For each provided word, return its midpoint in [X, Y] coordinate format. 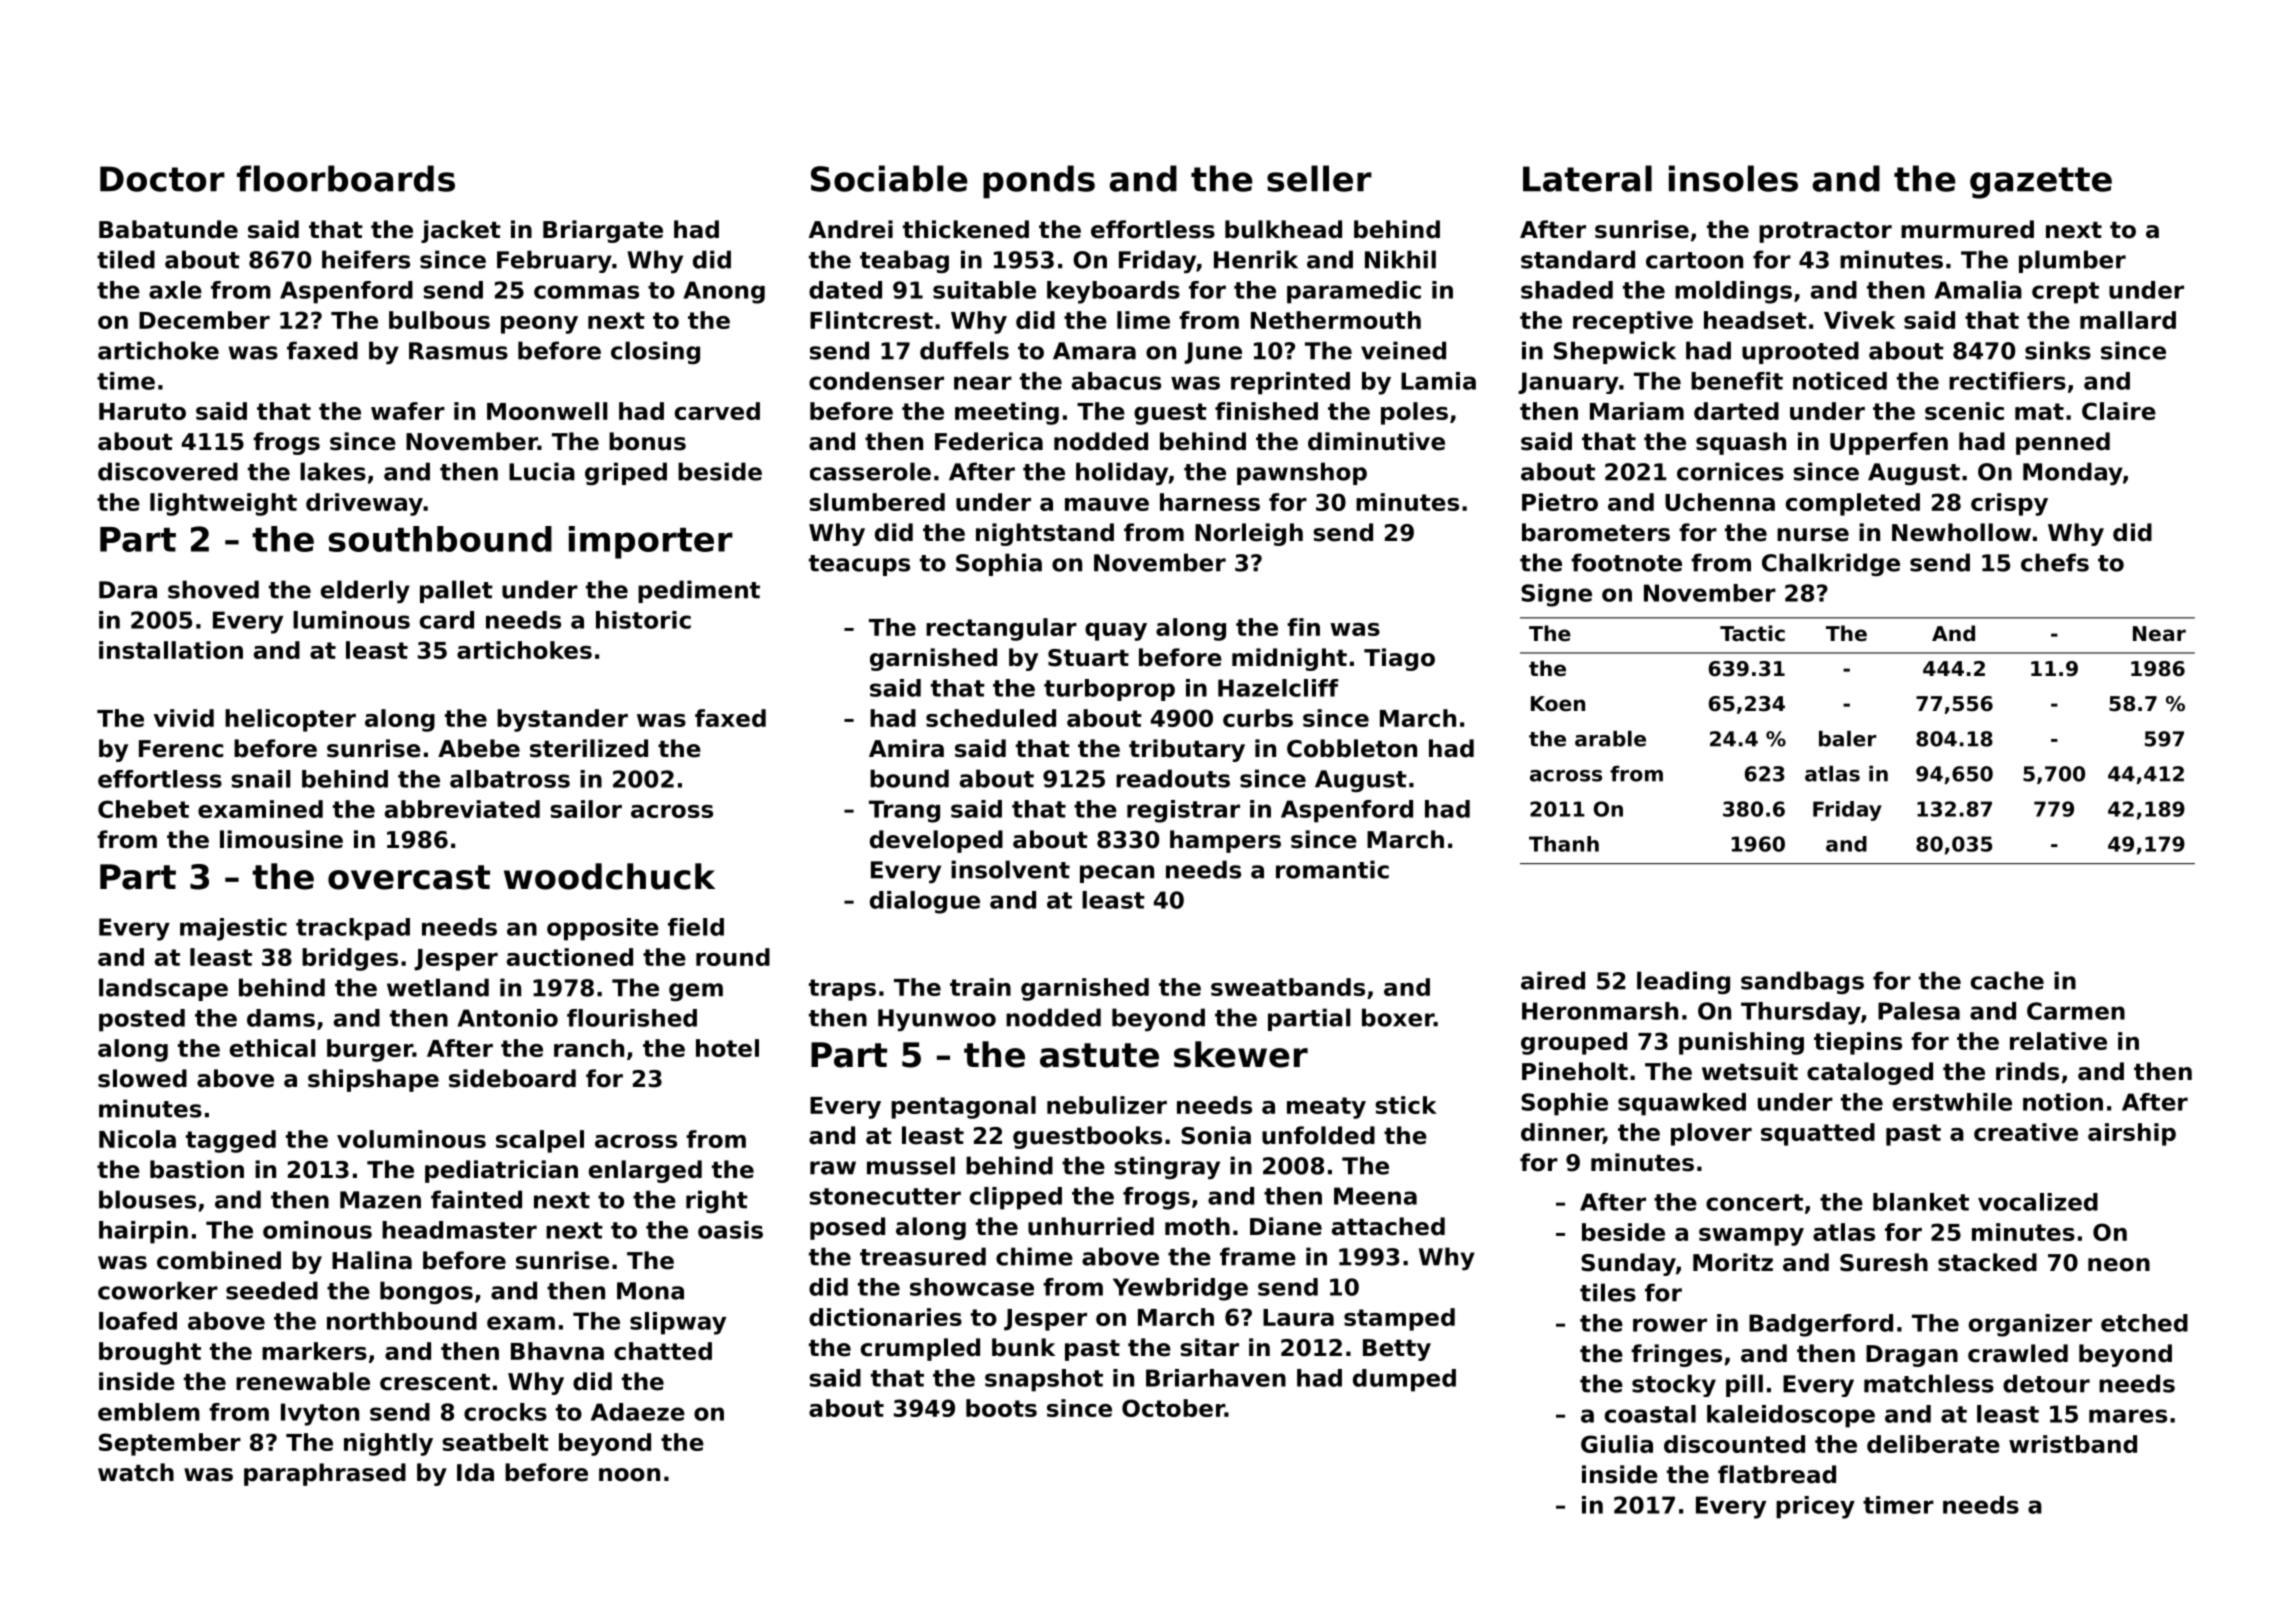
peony [539, 325]
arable [1610, 739]
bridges [350, 959]
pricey [1815, 1507]
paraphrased [325, 1474]
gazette [2041, 183]
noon [629, 1475]
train [980, 987]
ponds [1039, 182]
